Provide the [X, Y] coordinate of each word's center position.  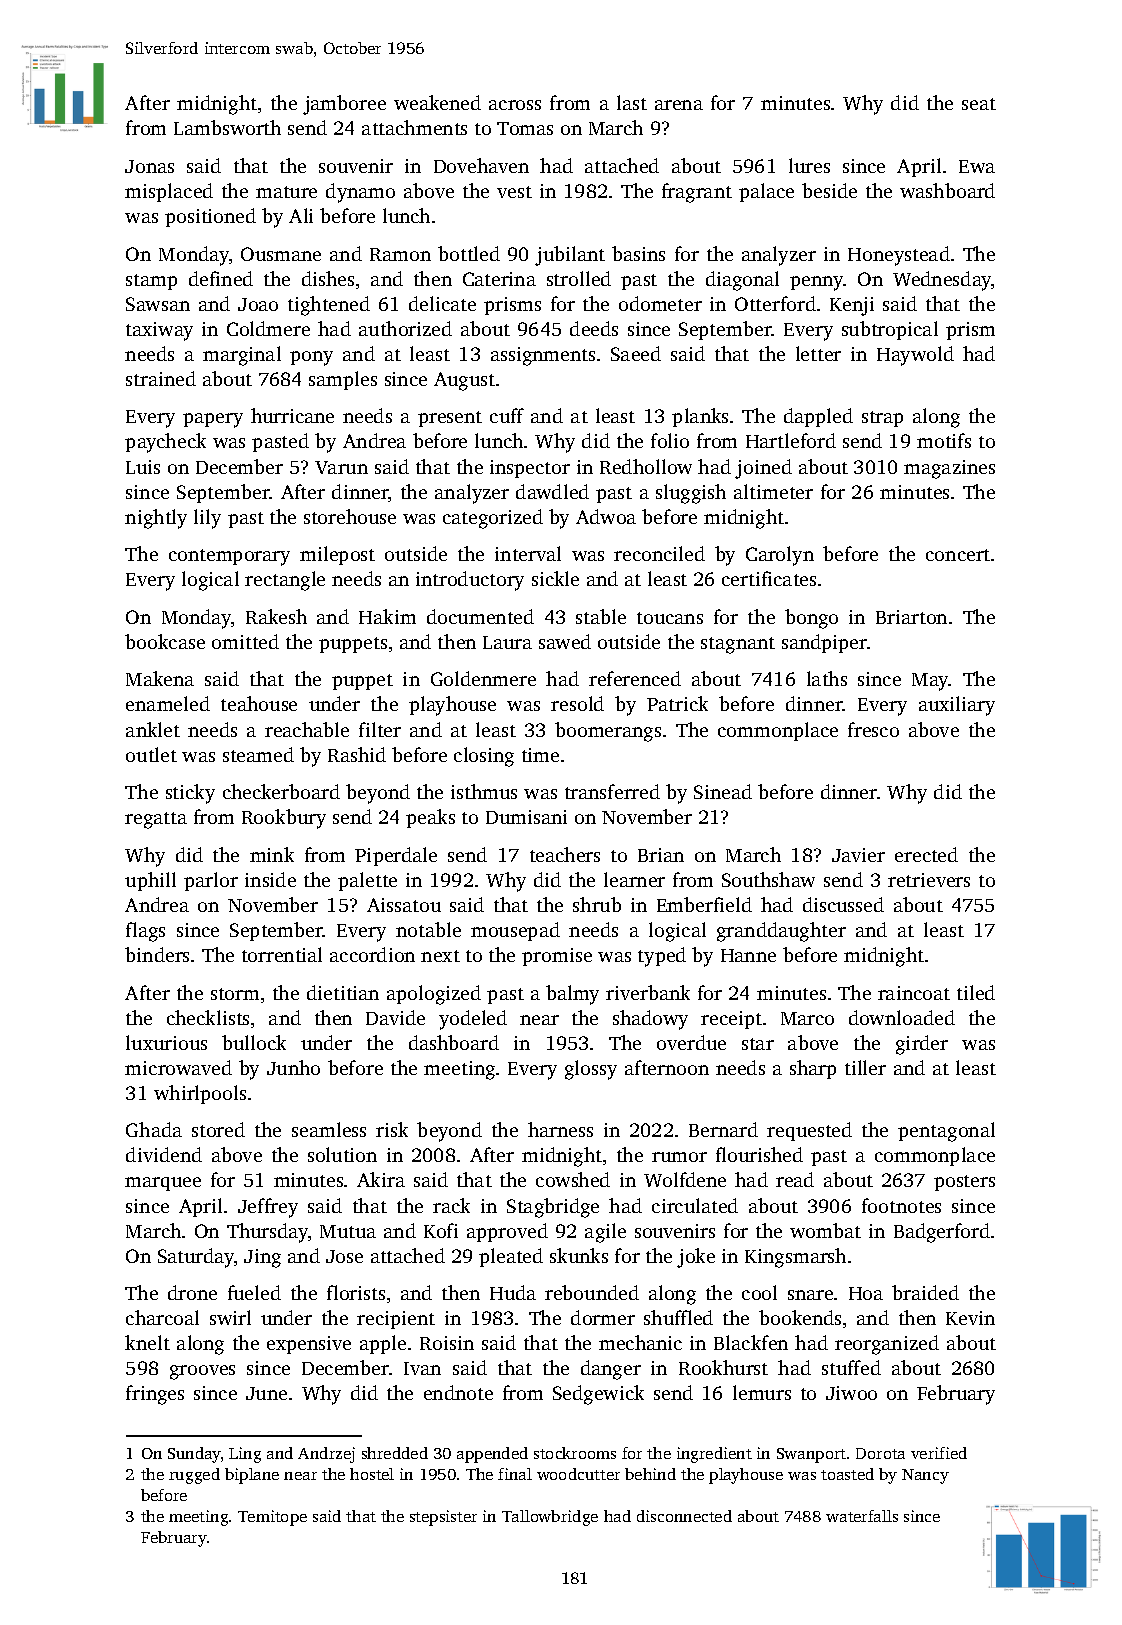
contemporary [229, 557]
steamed [258, 754]
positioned [210, 217]
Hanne [748, 955]
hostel [372, 1474]
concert [958, 555]
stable [601, 616]
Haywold [915, 356]
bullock [254, 1042]
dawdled [552, 491]
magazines [949, 469]
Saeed [636, 353]
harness [560, 1129]
